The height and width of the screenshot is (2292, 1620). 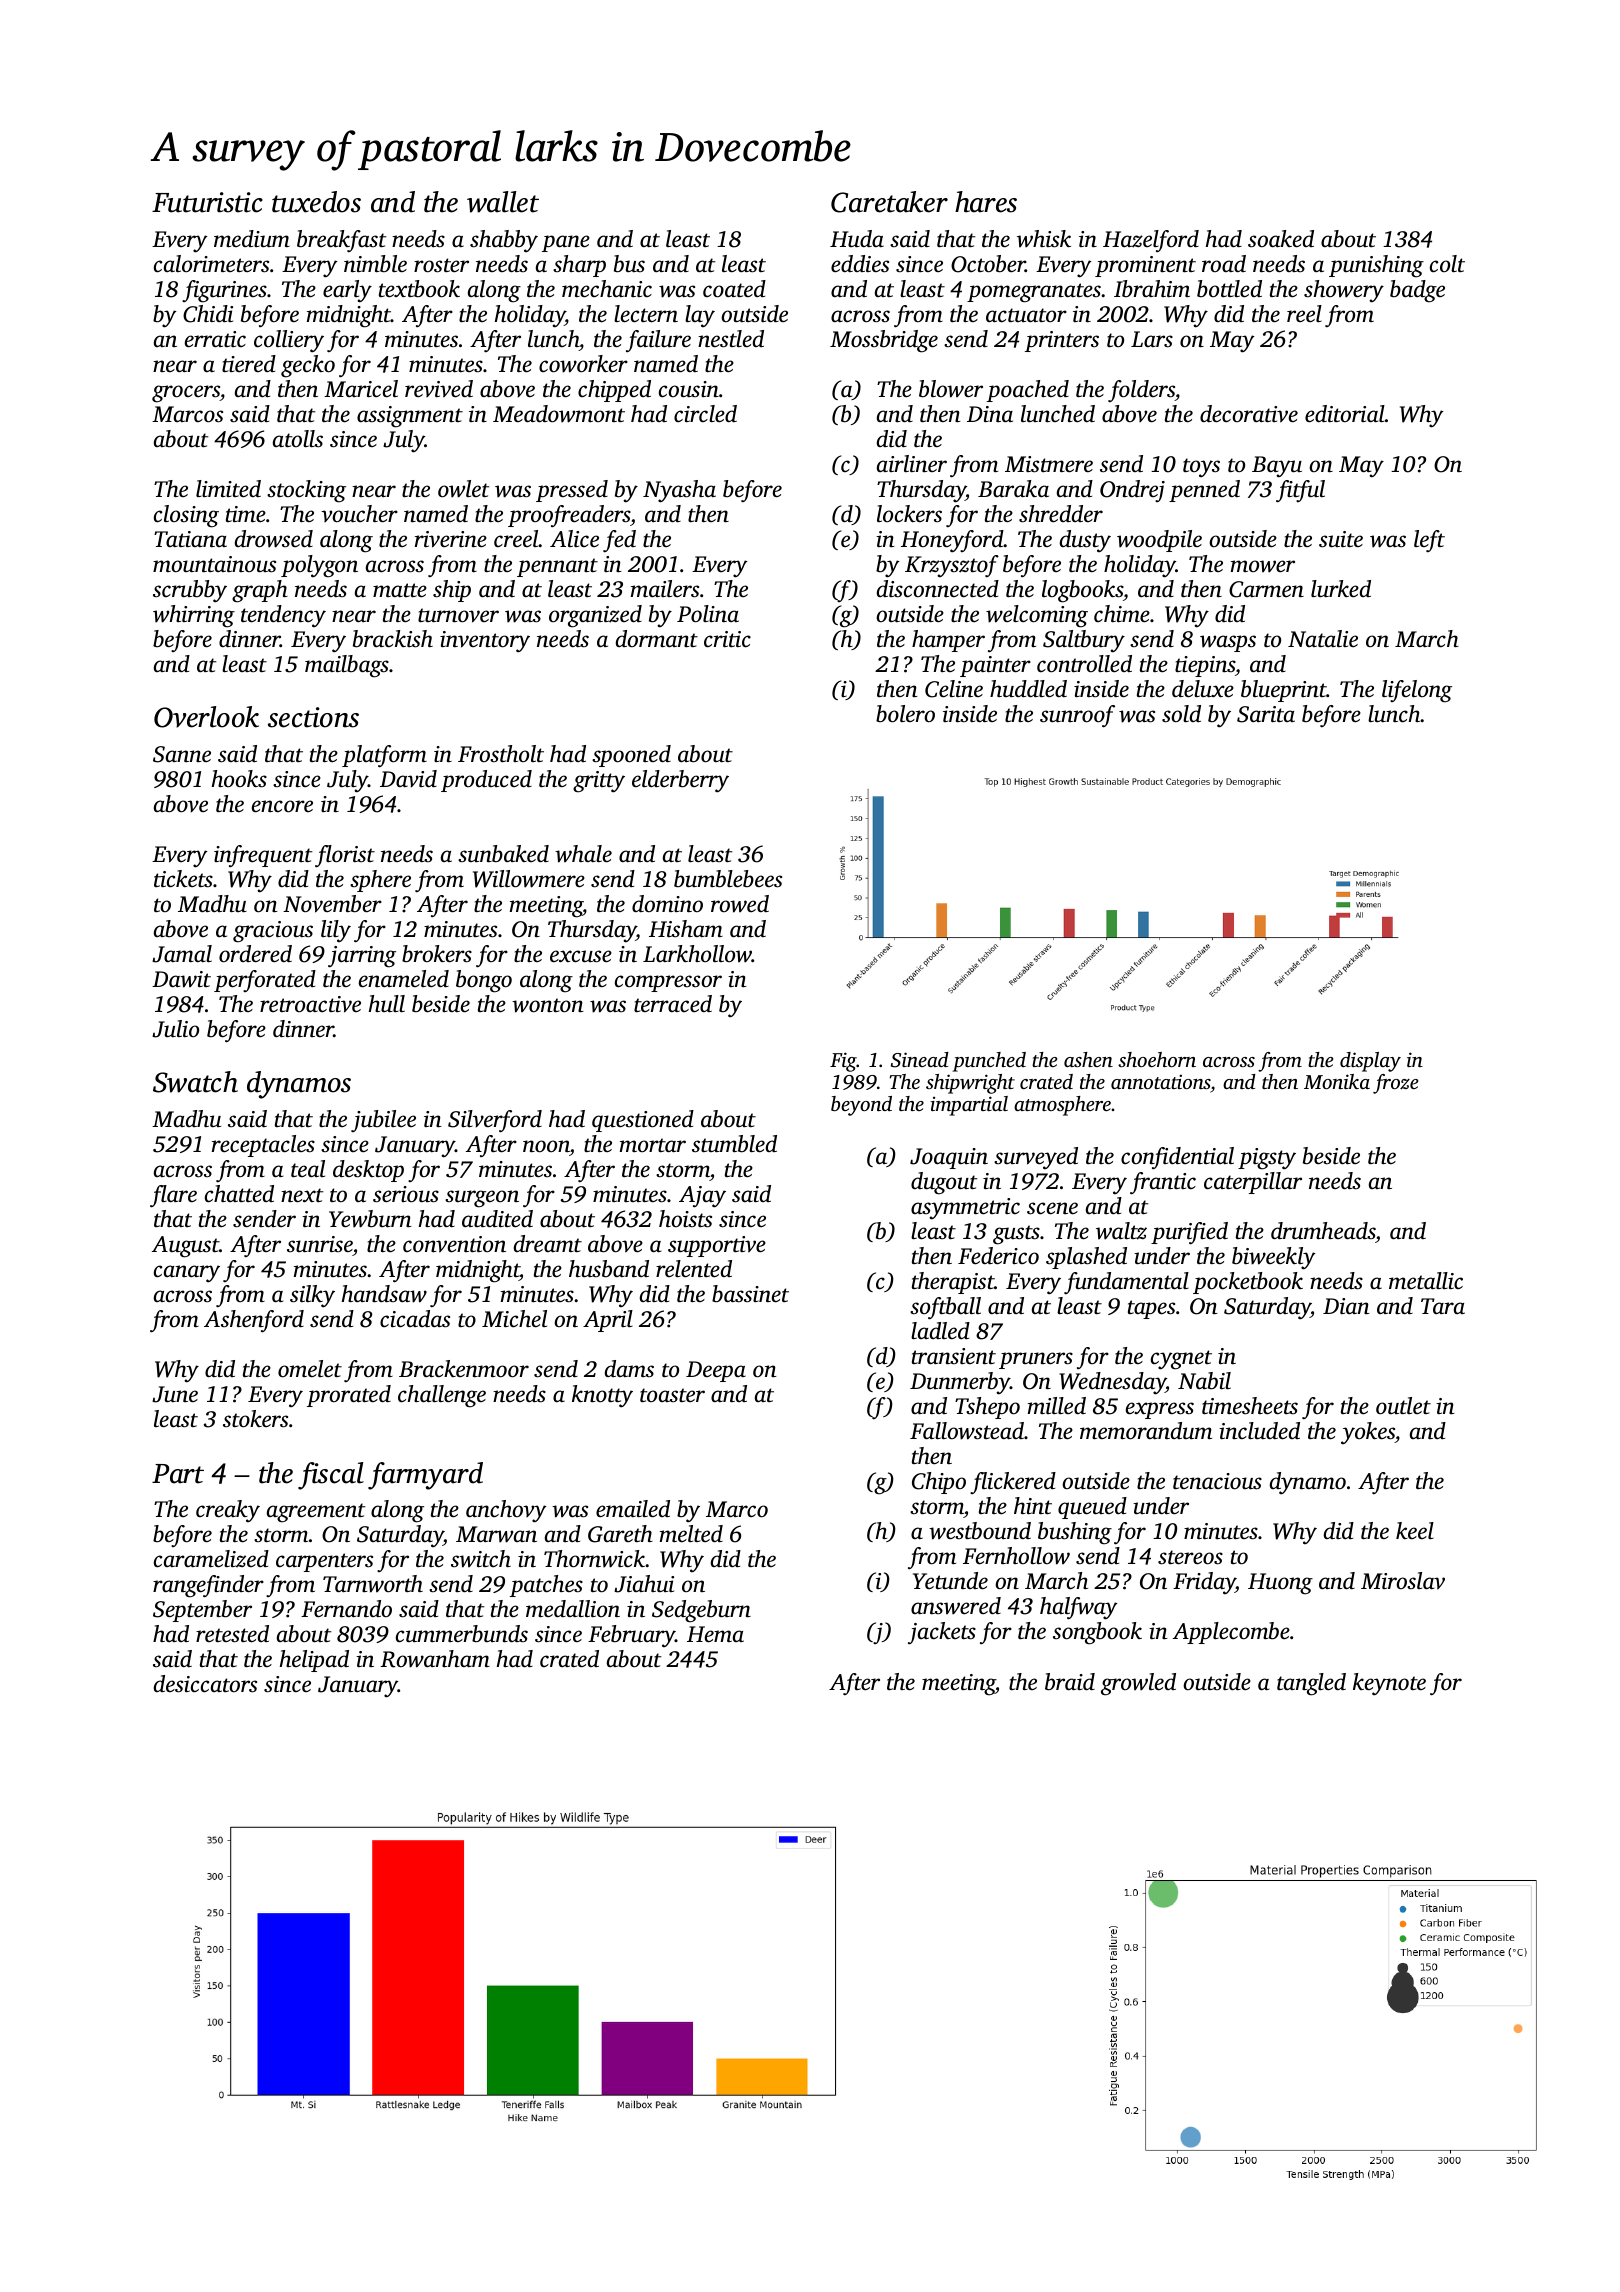 I want to click on suite, so click(x=1341, y=539).
